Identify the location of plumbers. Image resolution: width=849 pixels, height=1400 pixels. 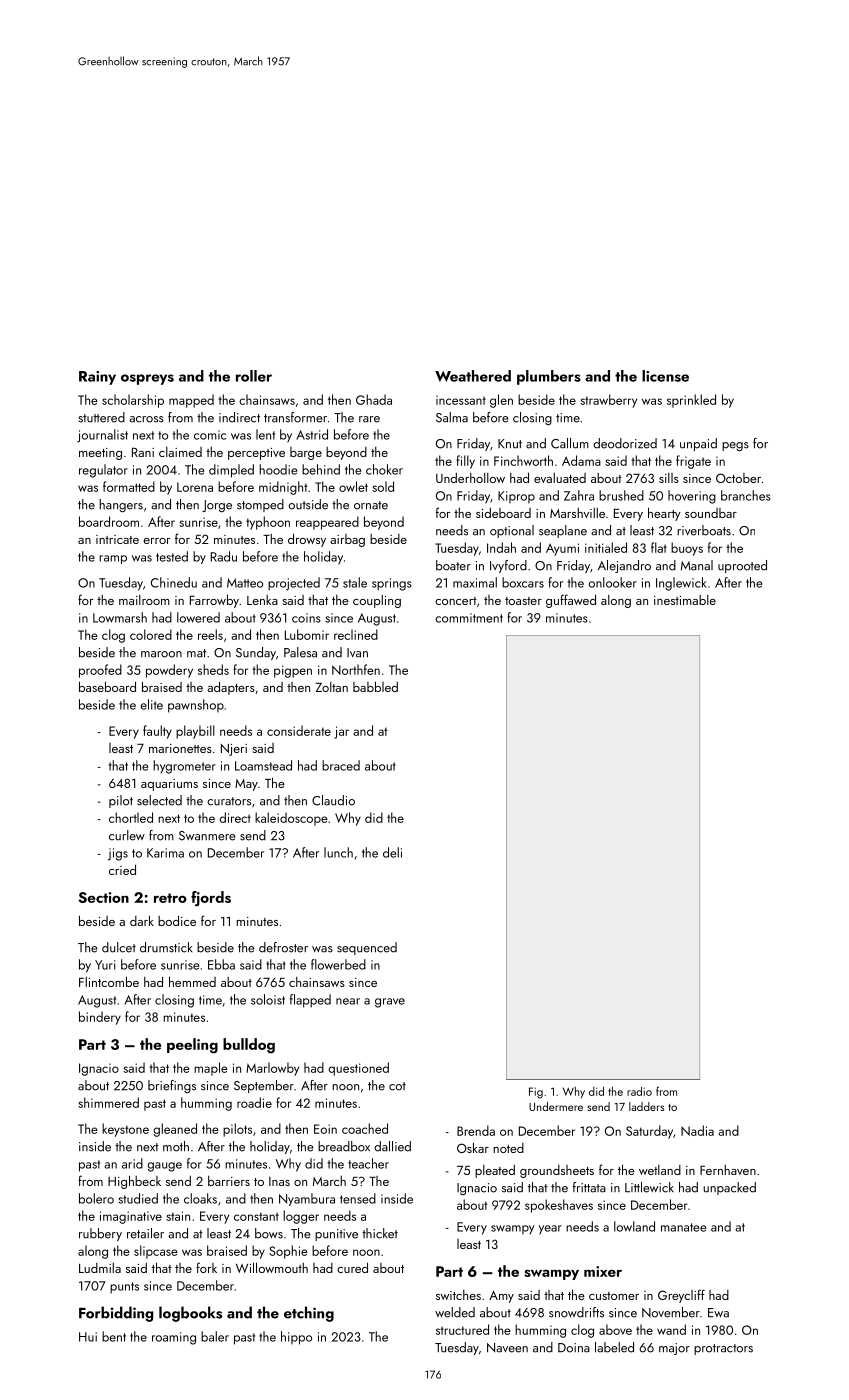
(549, 377).
